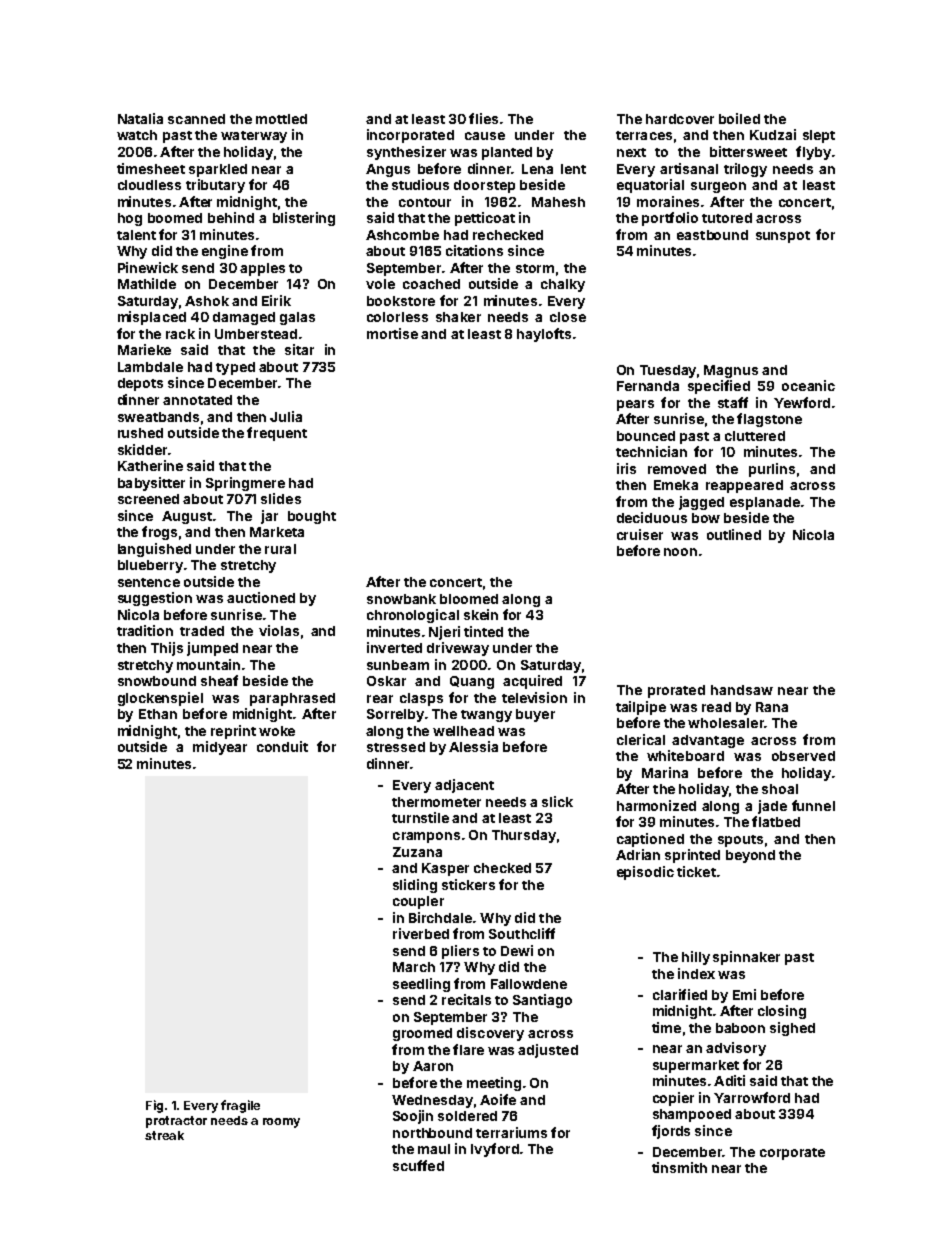 The width and height of the page is (952, 1233). I want to click on groomed, so click(422, 1034).
